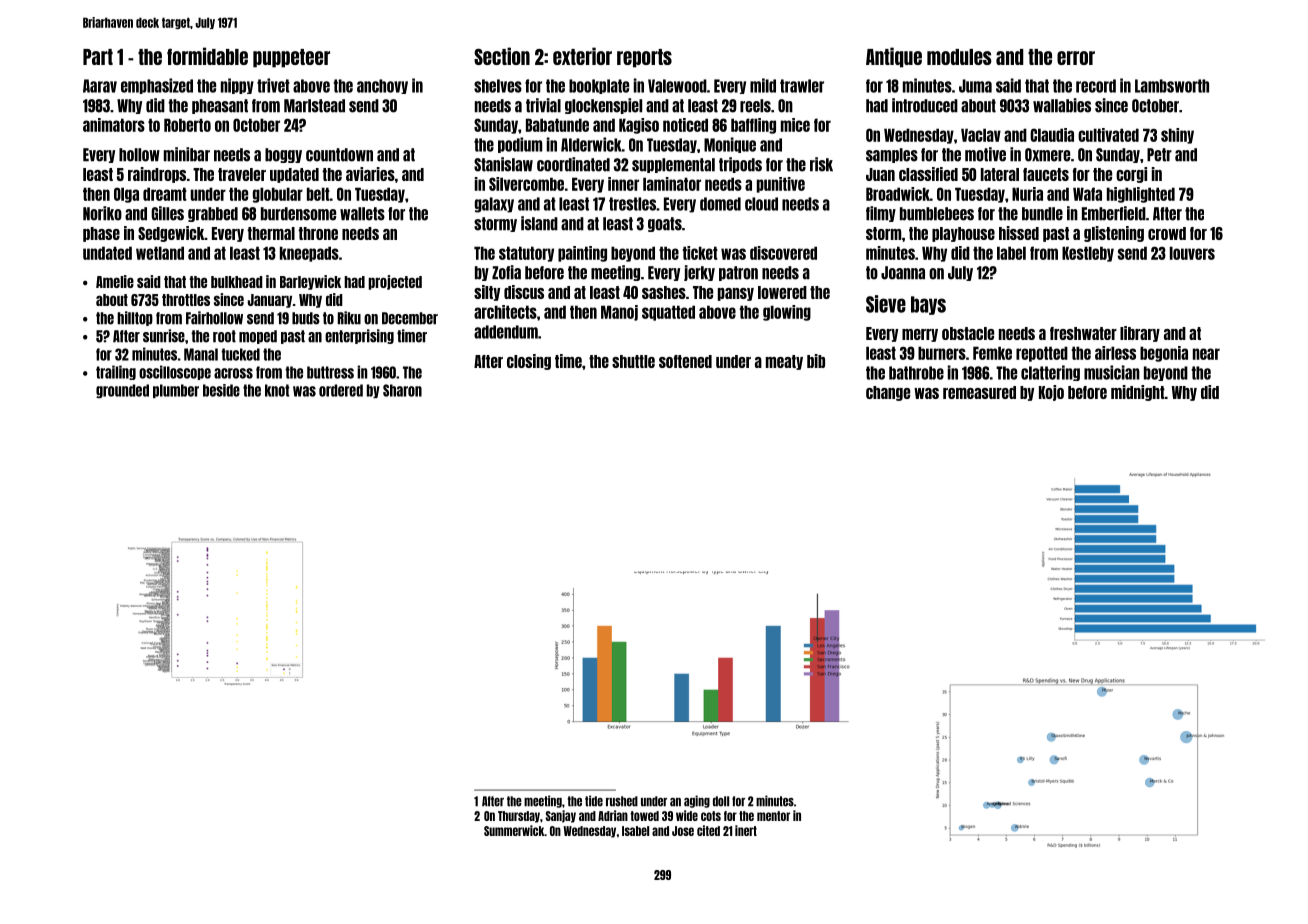 Image resolution: width=1308 pixels, height=924 pixels. Describe the element at coordinates (979, 392) in the screenshot. I see `remeasured` at that location.
